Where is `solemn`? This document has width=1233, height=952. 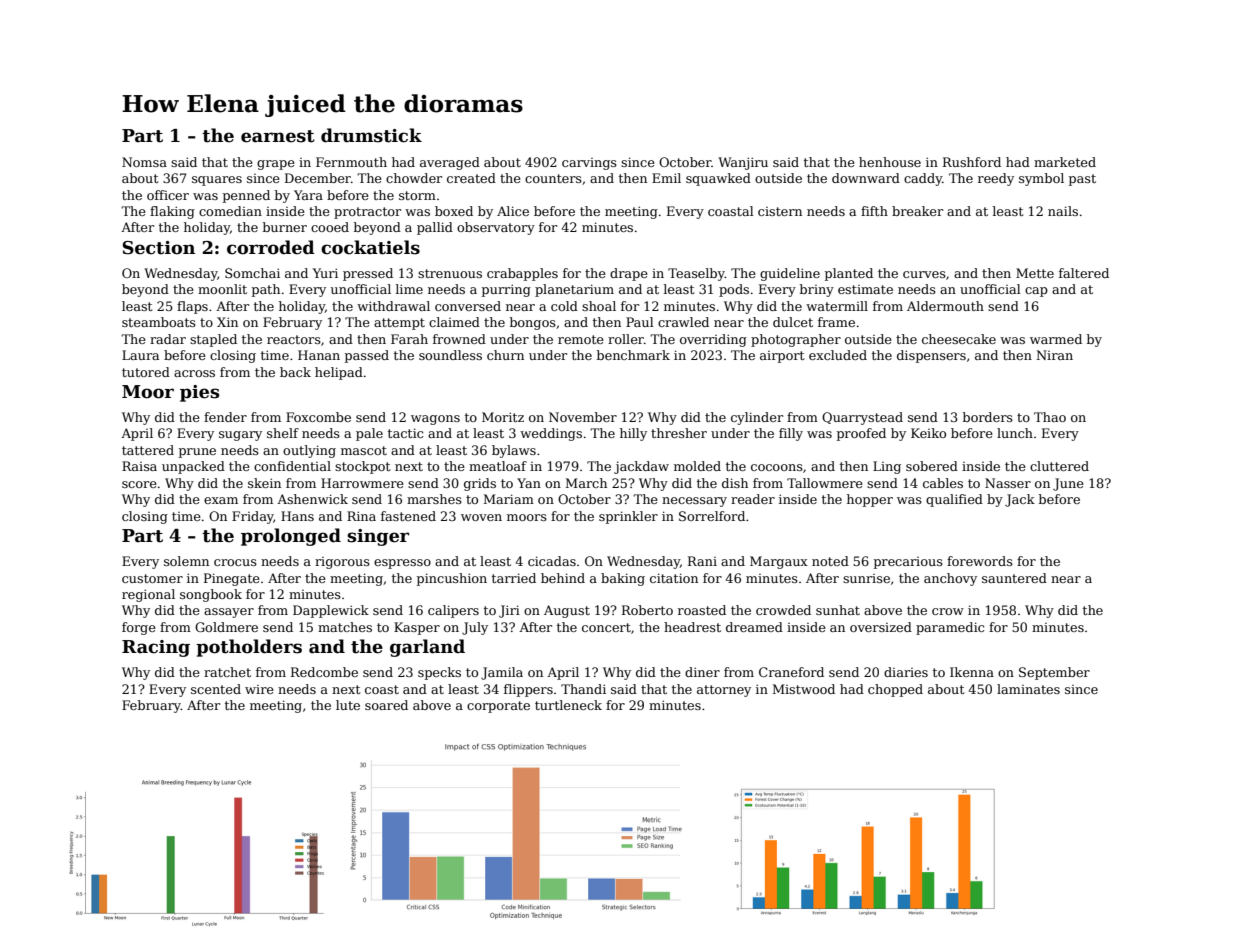
solemn is located at coordinates (186, 561).
